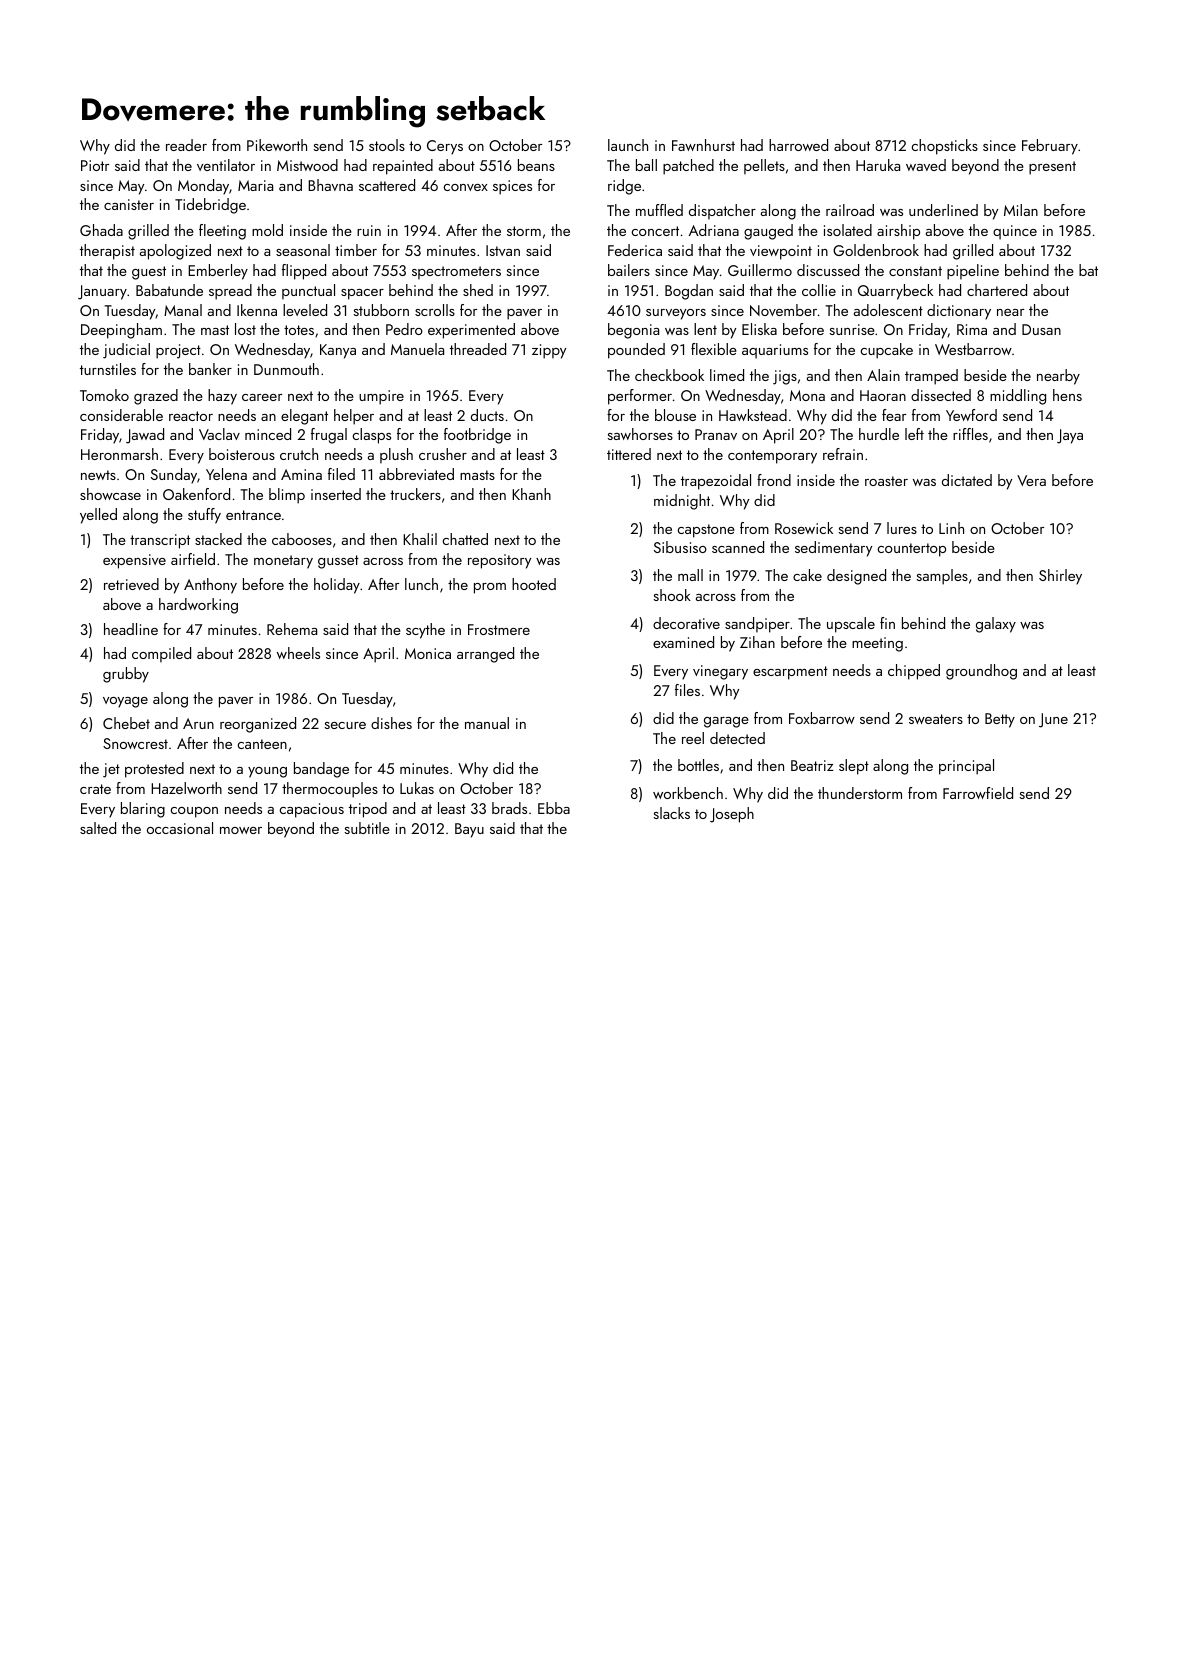  What do you see at coordinates (485, 655) in the image?
I see `arranged` at bounding box center [485, 655].
